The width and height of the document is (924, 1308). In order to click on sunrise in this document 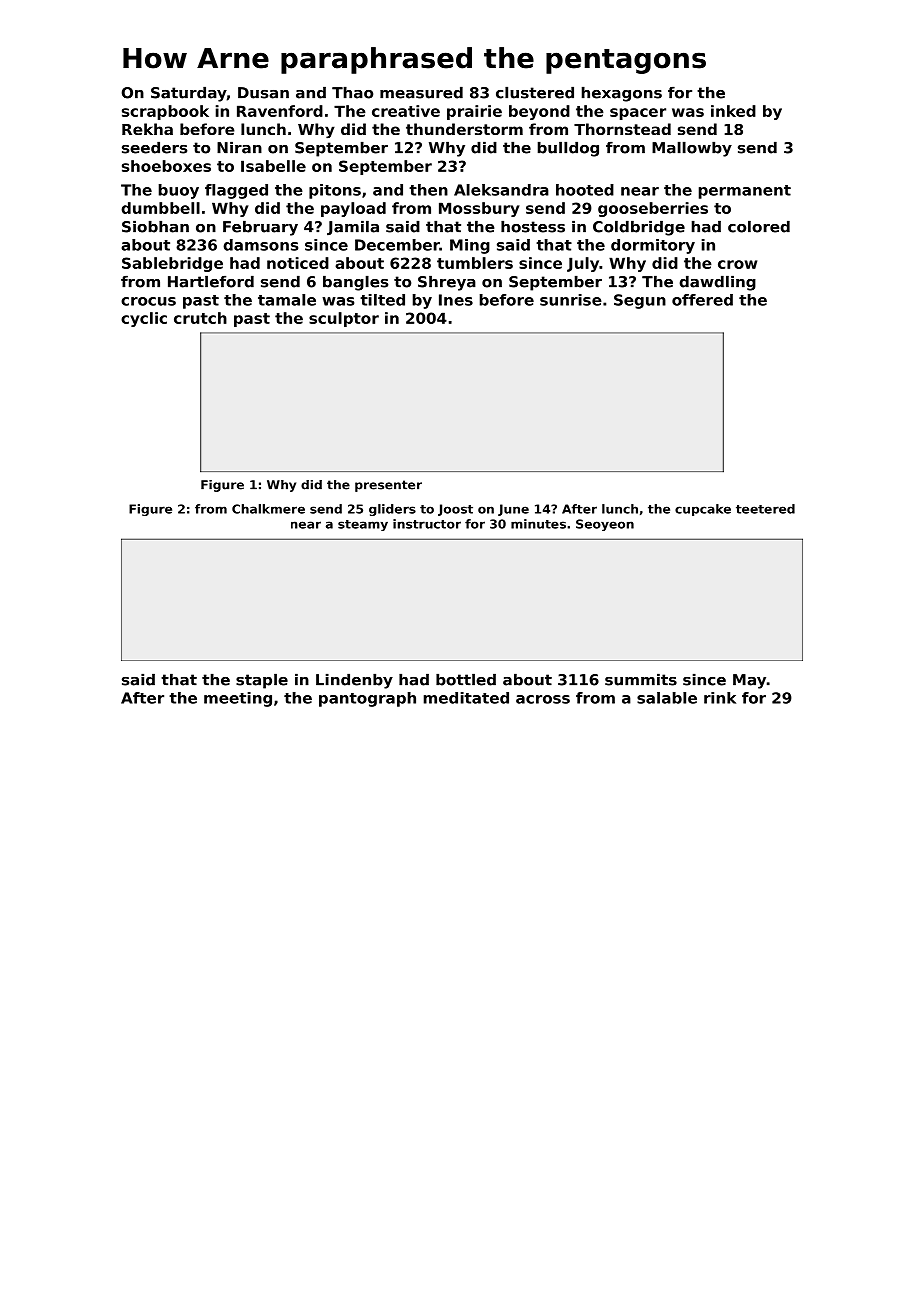, I will do `click(571, 300)`.
